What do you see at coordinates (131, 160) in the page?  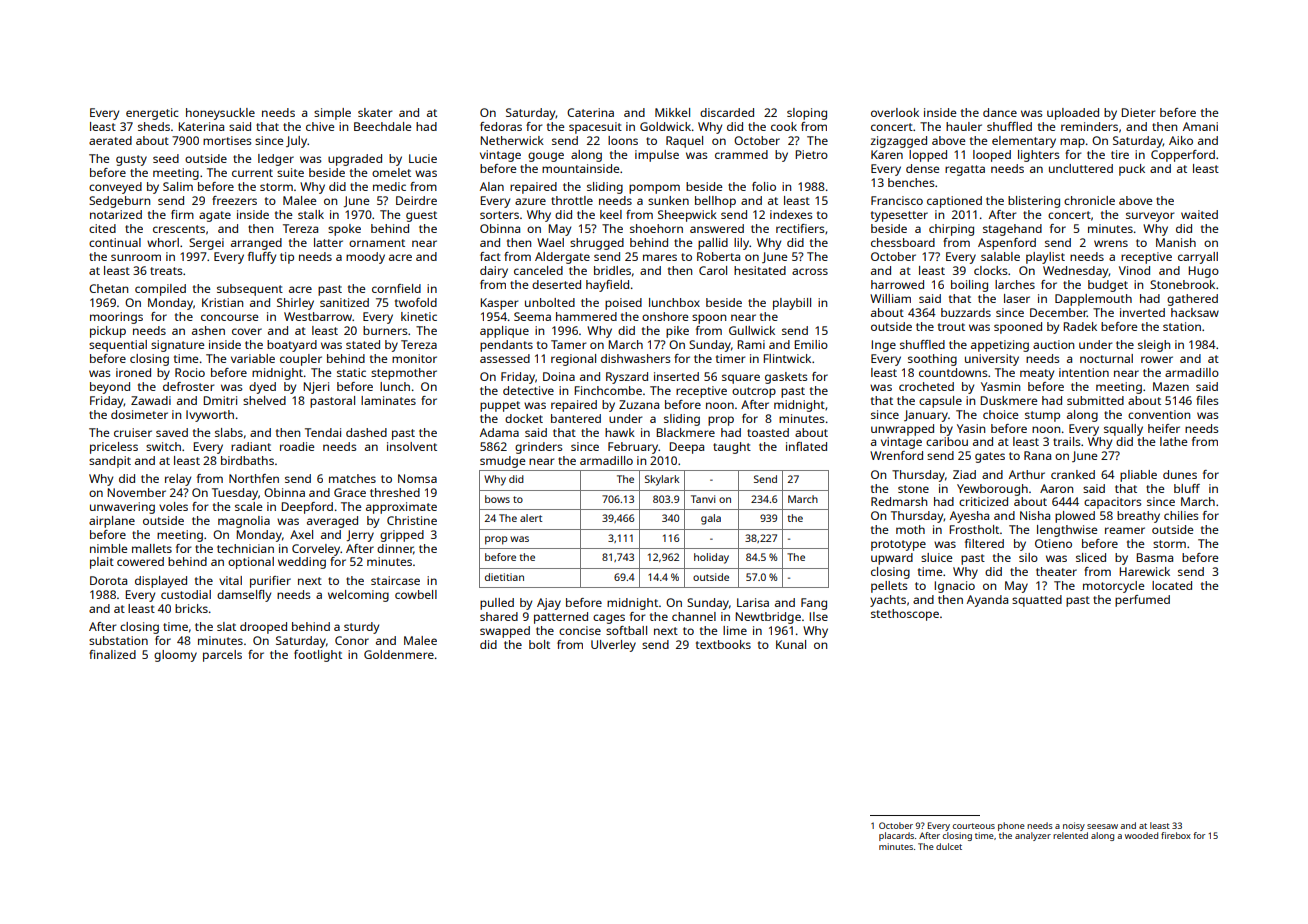 I see `gusty` at bounding box center [131, 160].
